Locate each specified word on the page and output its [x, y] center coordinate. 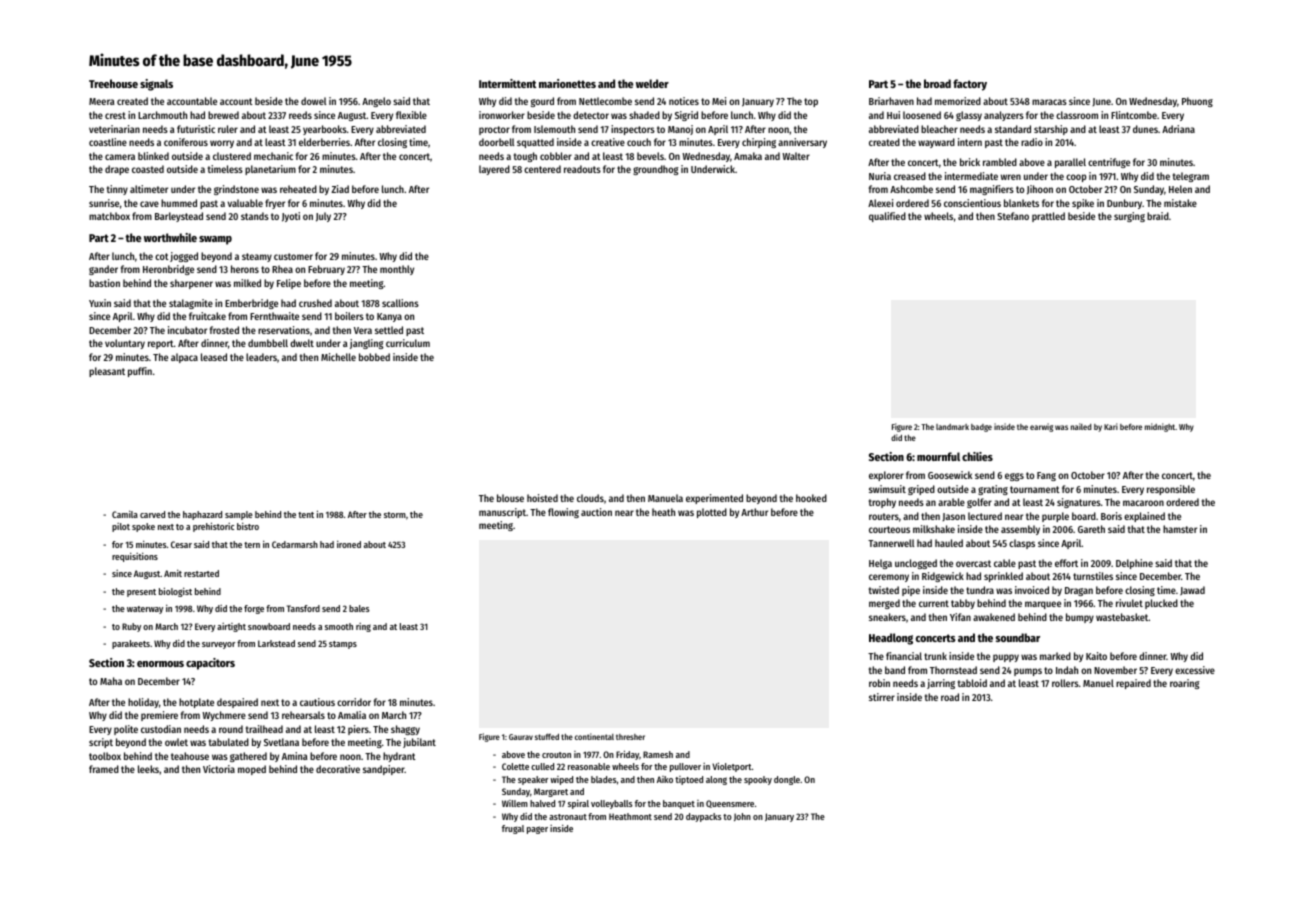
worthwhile [170, 237]
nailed [1081, 426]
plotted [712, 513]
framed [104, 769]
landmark [952, 427]
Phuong [1197, 102]
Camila [125, 514]
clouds [590, 498]
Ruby [131, 627]
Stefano [1013, 216]
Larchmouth [162, 115]
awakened [994, 617]
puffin [140, 372]
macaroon [1143, 503]
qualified [887, 217]
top [811, 102]
